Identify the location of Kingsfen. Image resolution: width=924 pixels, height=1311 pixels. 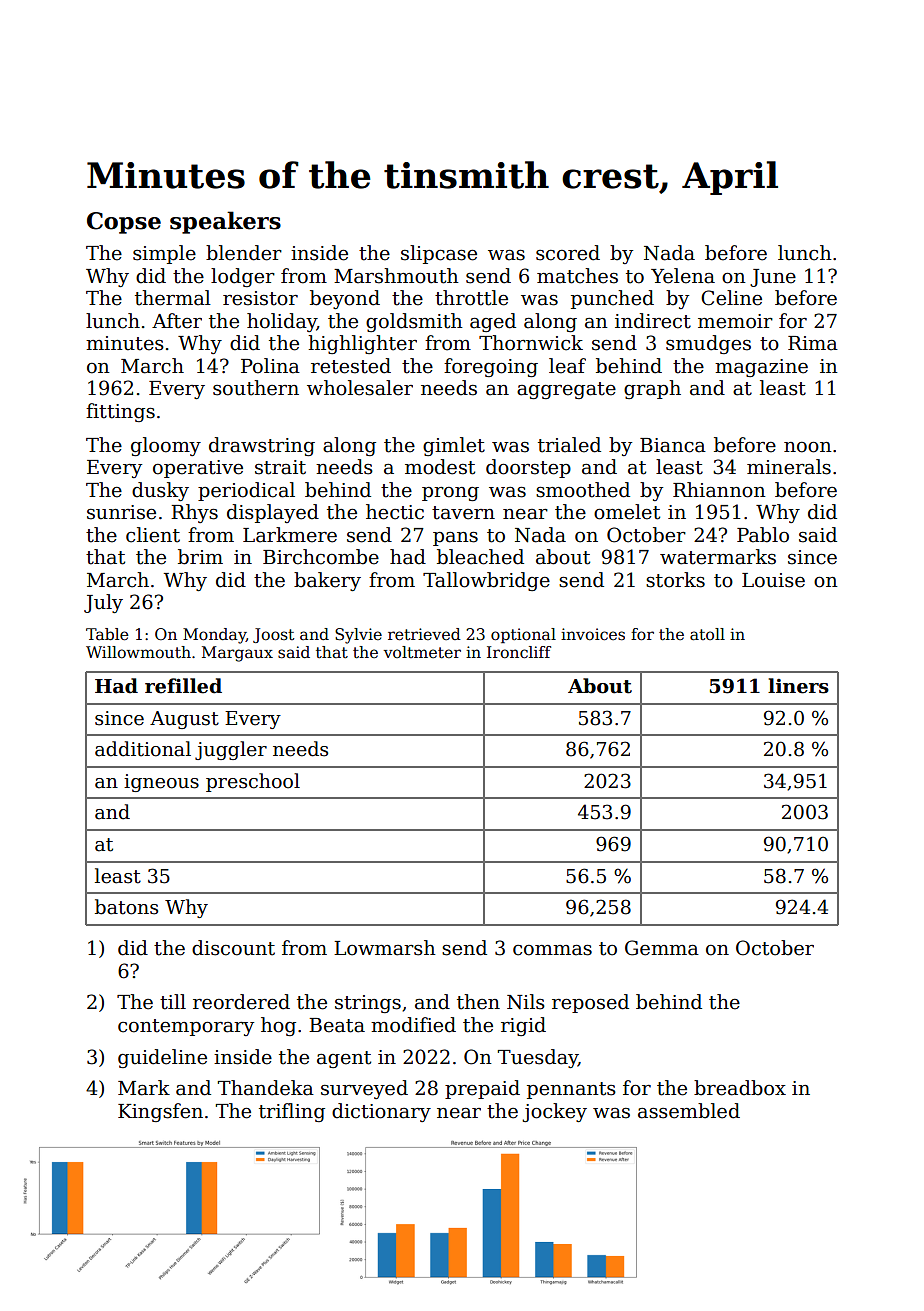
(160, 1112).
